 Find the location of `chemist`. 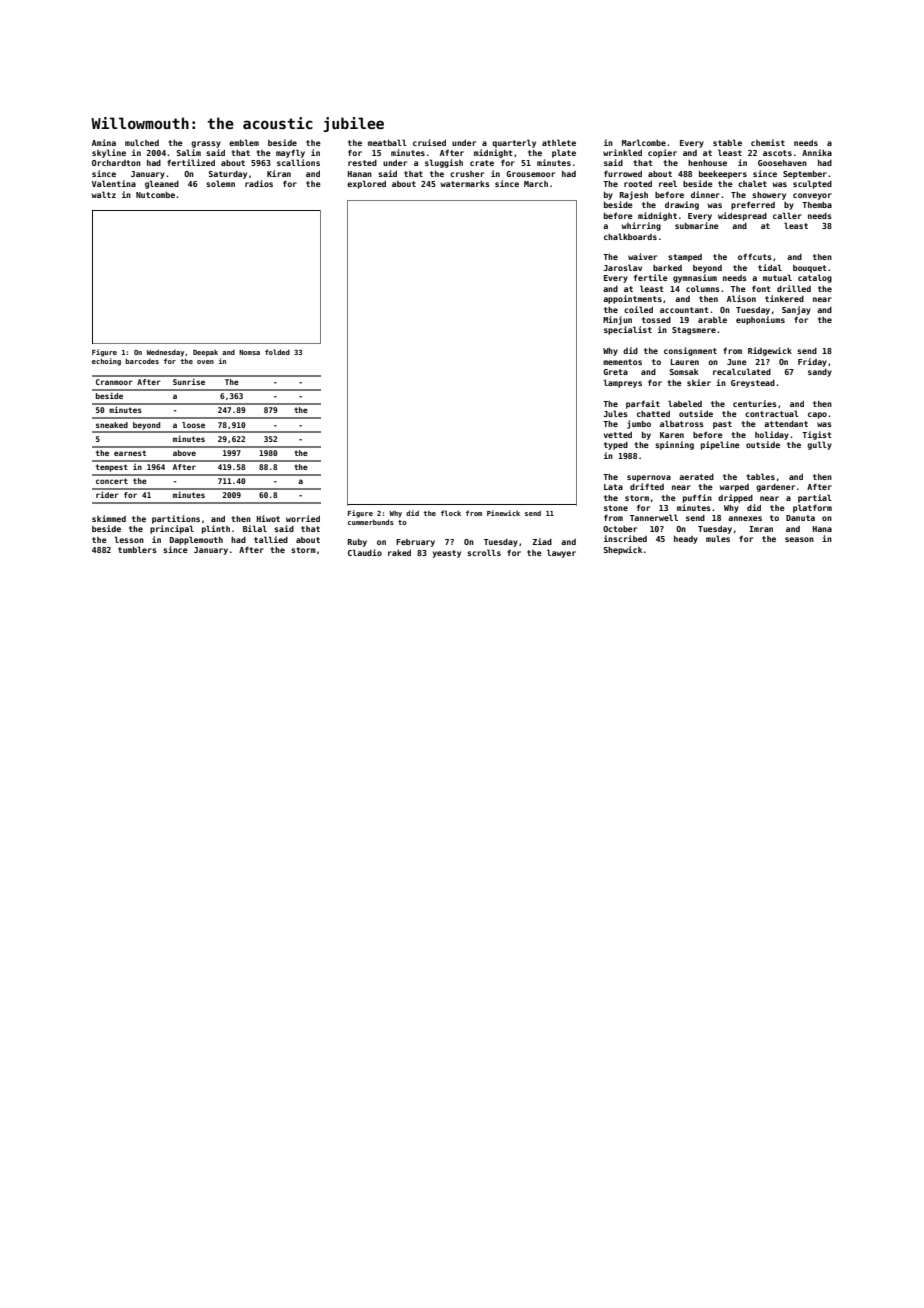

chemist is located at coordinates (768, 142).
